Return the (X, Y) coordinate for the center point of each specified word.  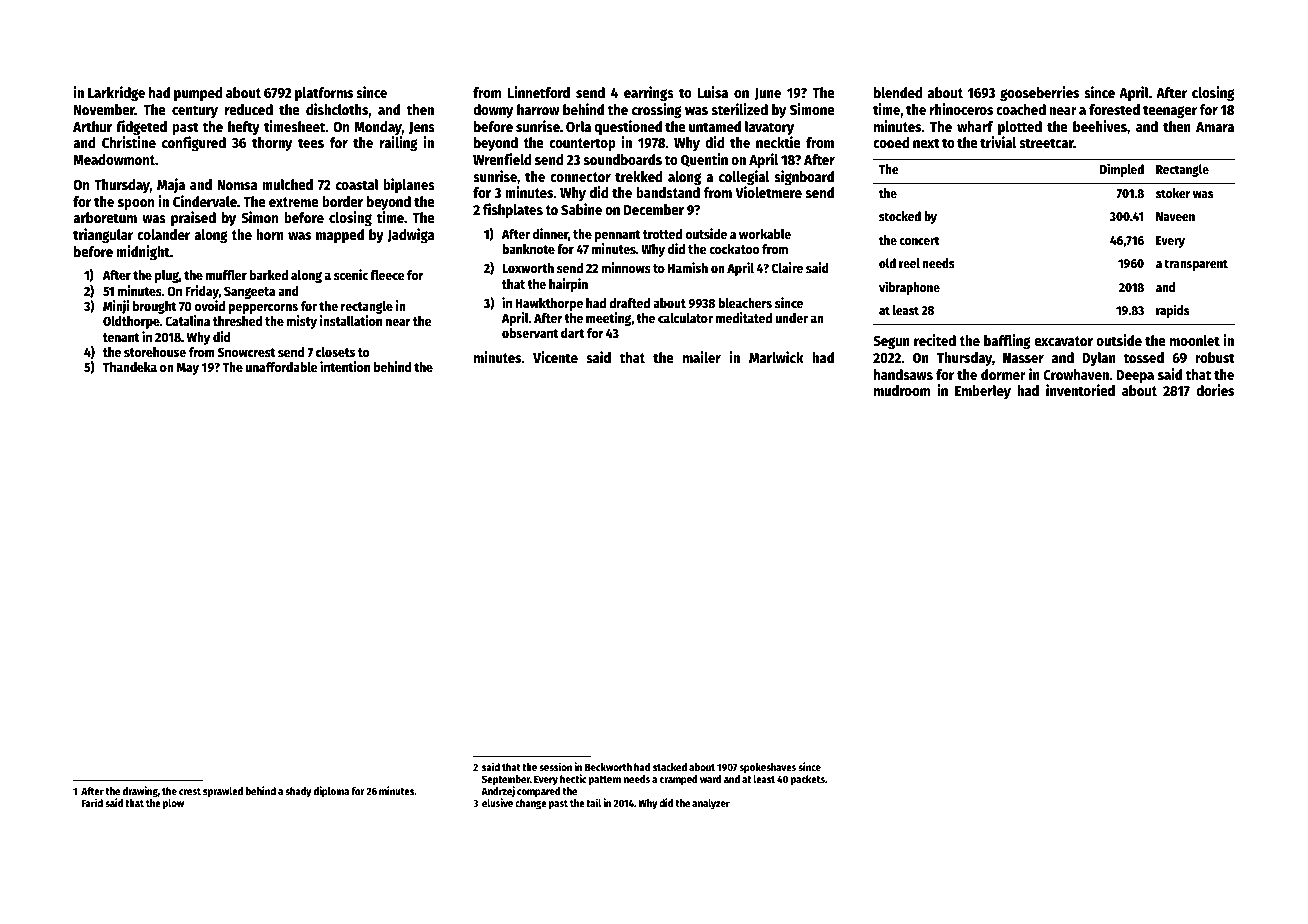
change (531, 804)
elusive (497, 802)
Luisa (713, 92)
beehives (1100, 126)
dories (1215, 390)
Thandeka (130, 367)
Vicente (555, 357)
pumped (198, 94)
